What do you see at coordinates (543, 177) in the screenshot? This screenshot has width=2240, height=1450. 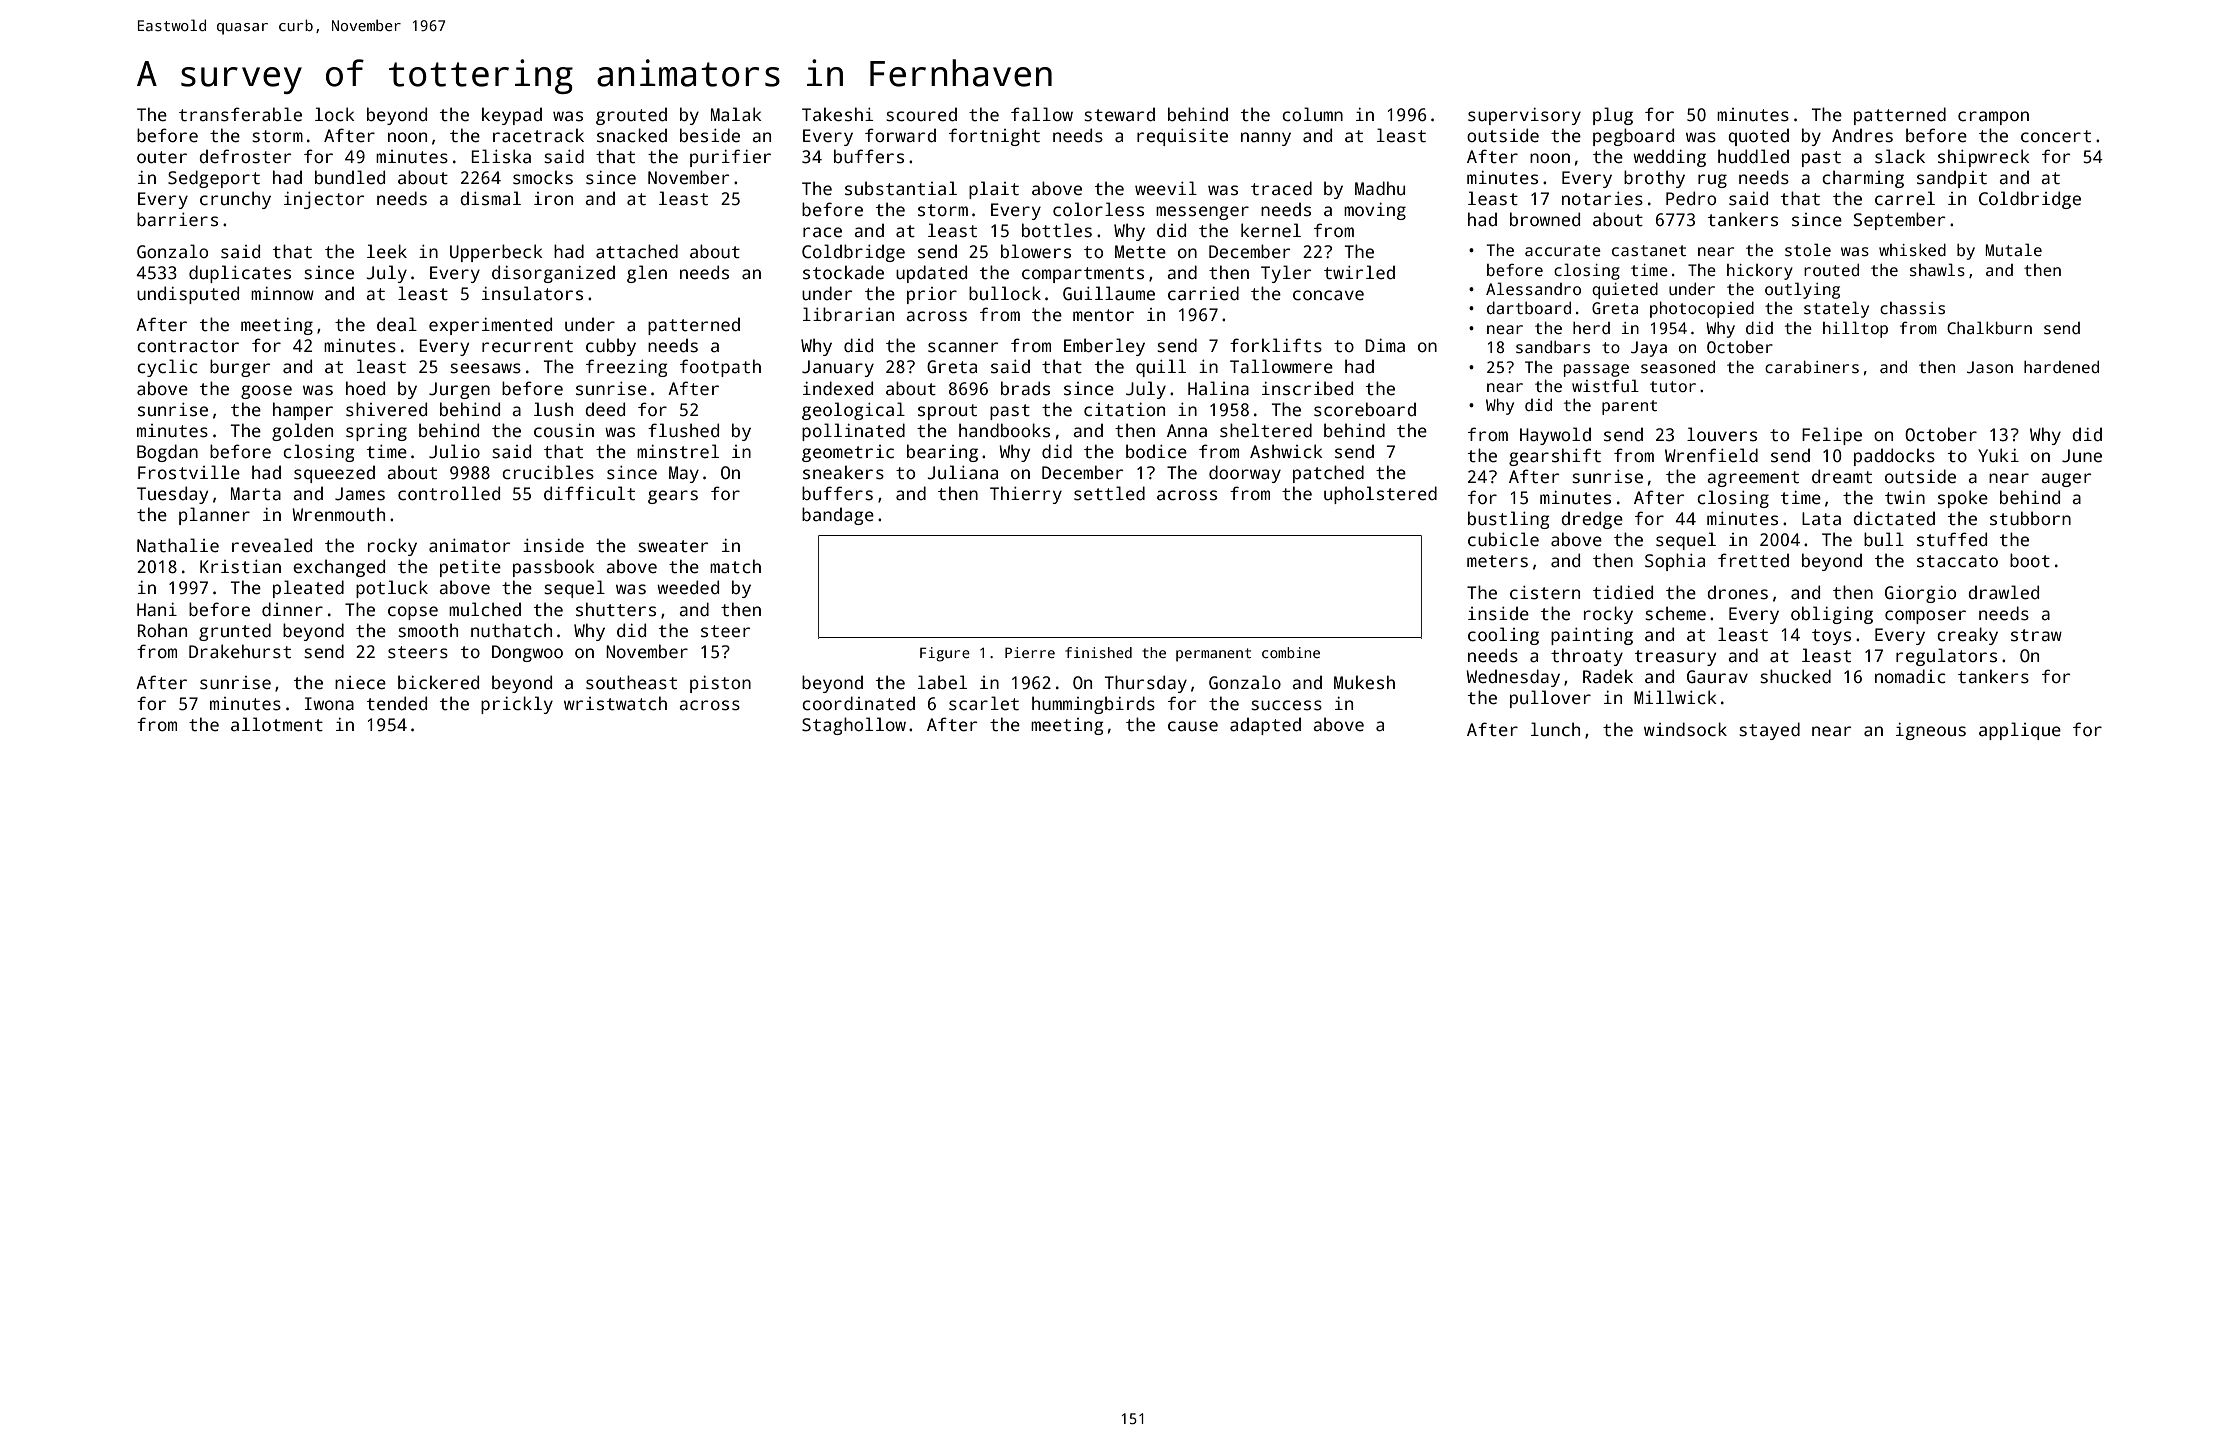 I see `smocks` at bounding box center [543, 177].
